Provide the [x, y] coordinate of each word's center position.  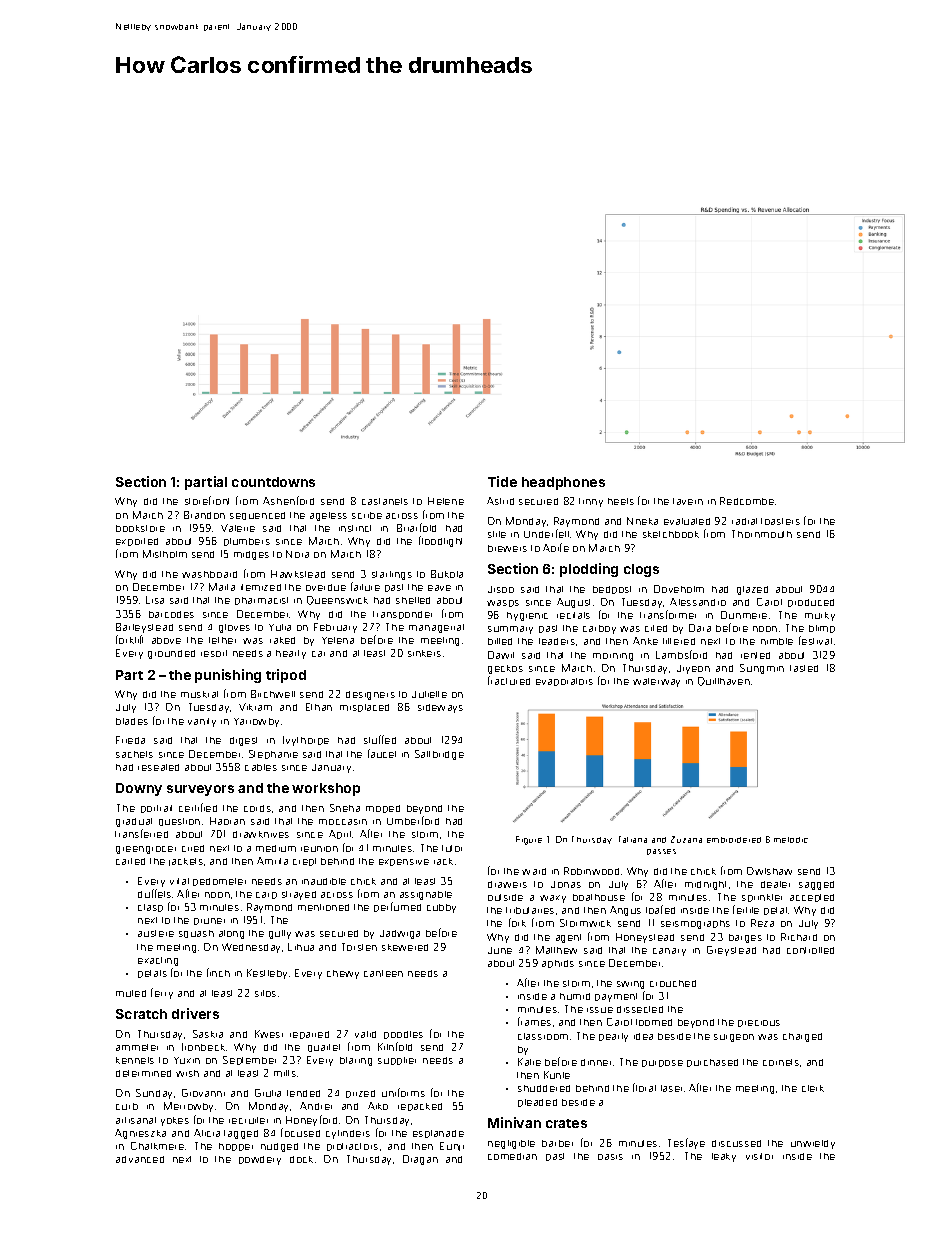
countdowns [273, 482]
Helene [446, 501]
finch [218, 972]
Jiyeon [693, 669]
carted [130, 861]
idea [643, 1036]
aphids [558, 964]
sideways [440, 708]
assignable [426, 895]
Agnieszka [140, 1134]
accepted [812, 898]
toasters [780, 521]
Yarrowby [256, 722]
